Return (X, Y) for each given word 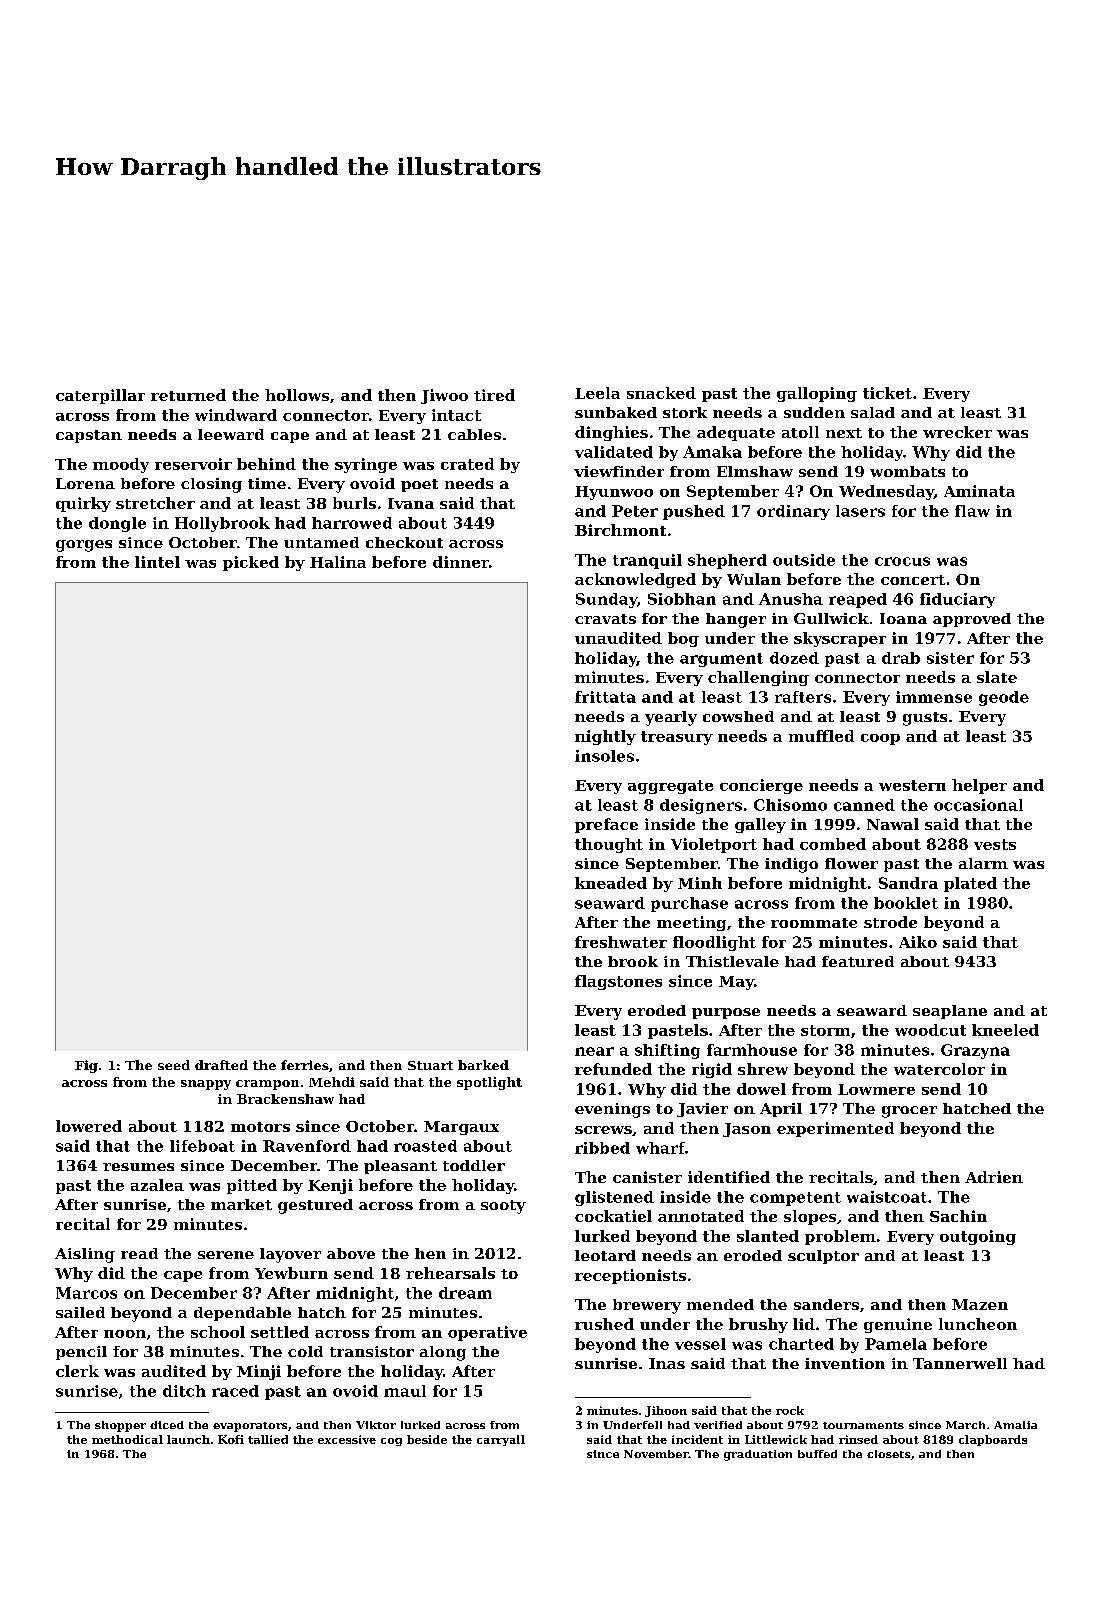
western (912, 785)
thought (609, 845)
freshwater (621, 942)
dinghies (611, 433)
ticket (887, 393)
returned (188, 395)
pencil (81, 1353)
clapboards (993, 1440)
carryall (501, 1440)
